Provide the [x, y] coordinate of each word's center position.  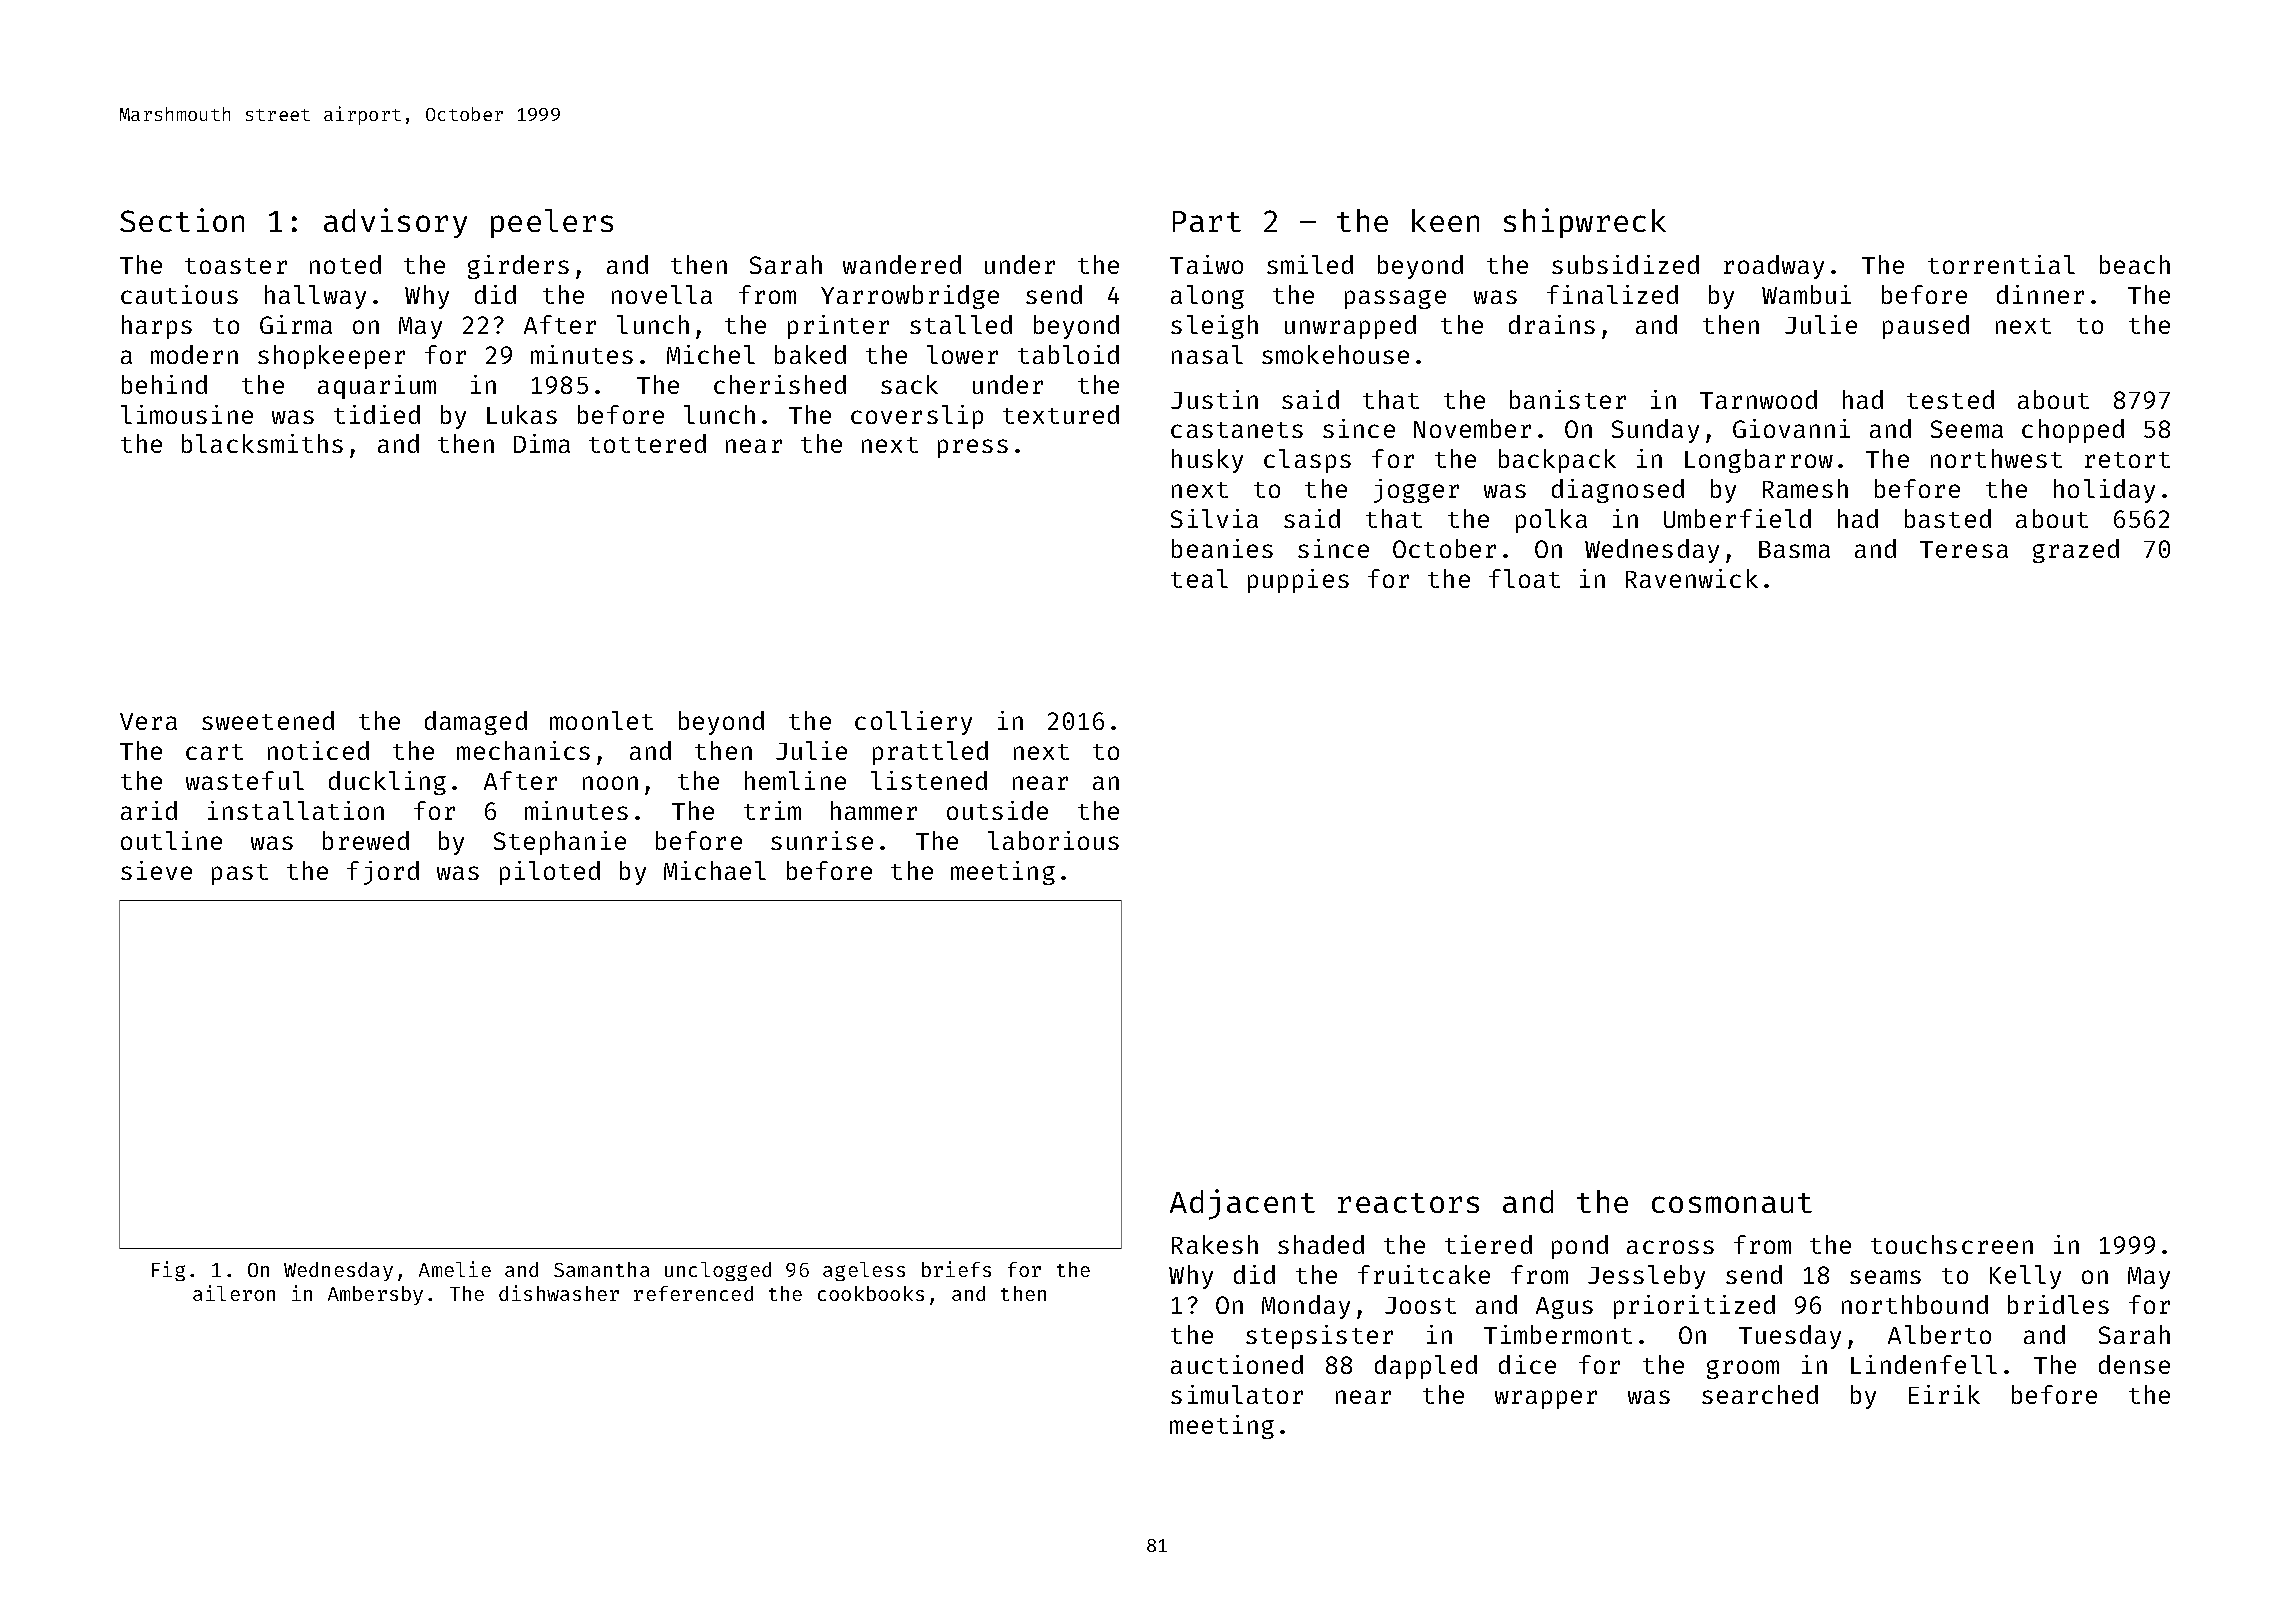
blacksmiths [262, 443]
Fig [168, 1271]
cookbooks [871, 1293]
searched [1760, 1394]
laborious [1053, 840]
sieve [156, 870]
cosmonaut [1732, 1203]
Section [182, 220]
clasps [1307, 461]
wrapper [1546, 1399]
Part [1207, 221]
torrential [2001, 264]
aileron [234, 1293]
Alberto [1939, 1334]
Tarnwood [1758, 399]
